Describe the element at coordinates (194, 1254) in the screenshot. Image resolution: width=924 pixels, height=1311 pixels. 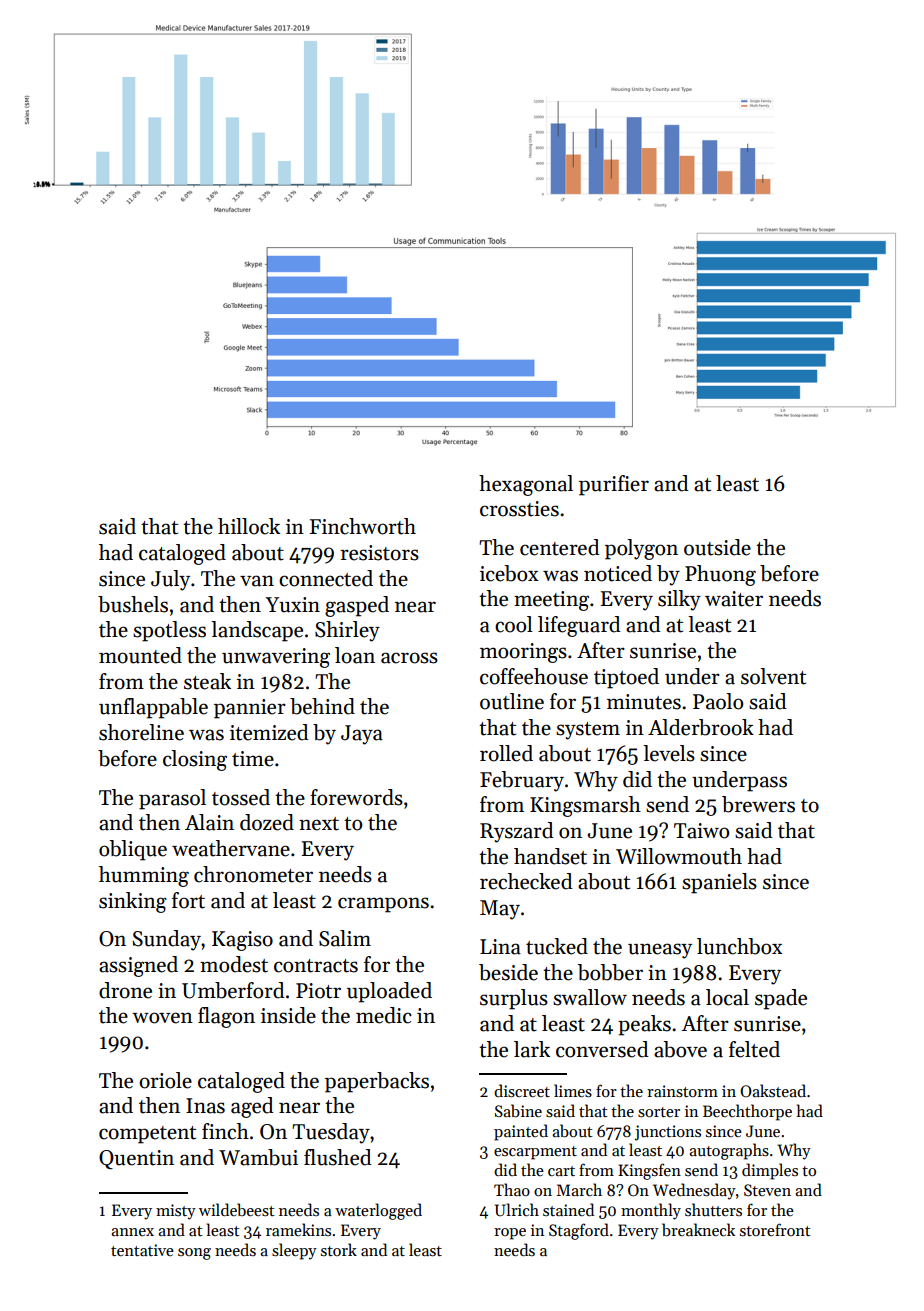
I see `song` at that location.
